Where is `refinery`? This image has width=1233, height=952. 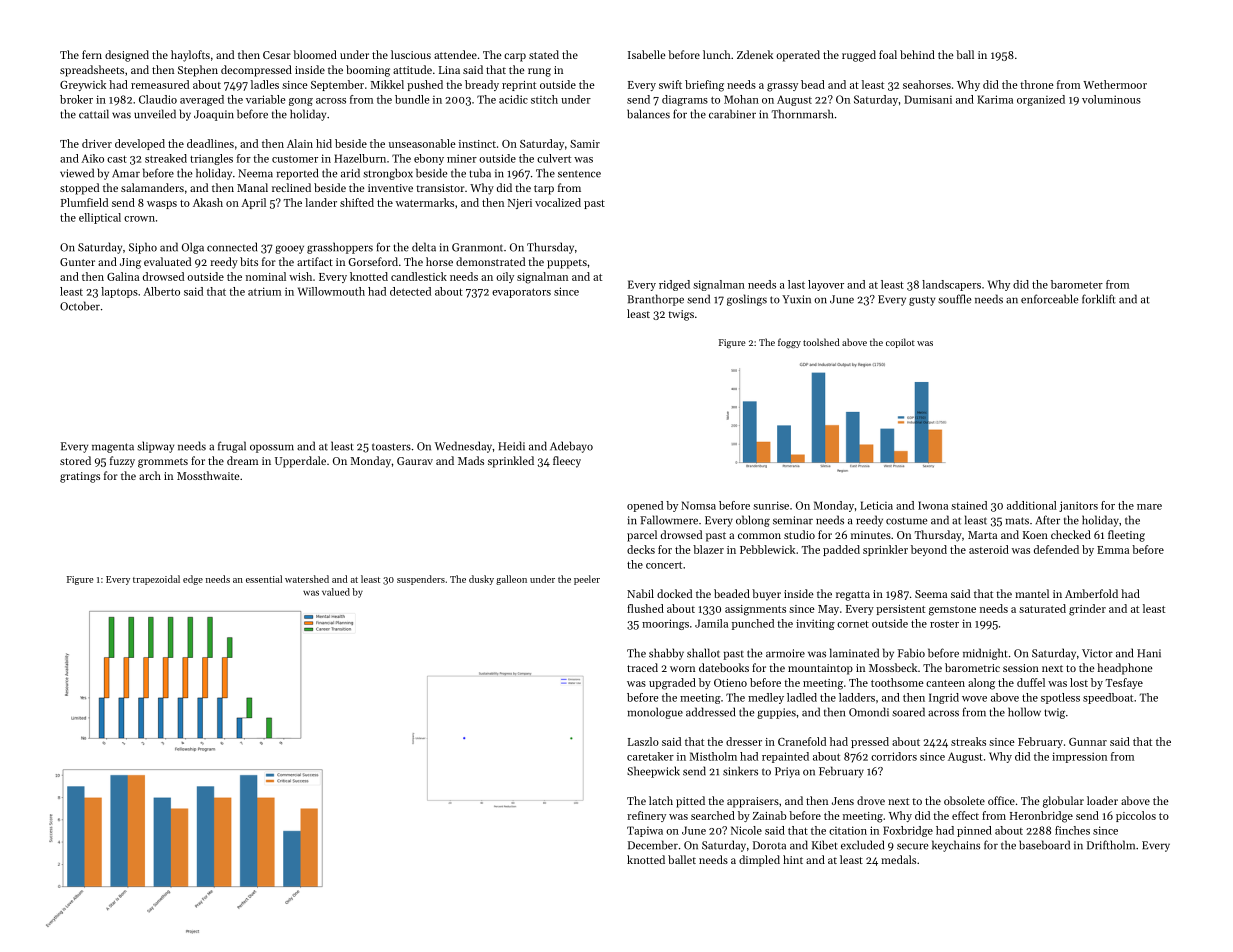 refinery is located at coordinates (646, 816).
